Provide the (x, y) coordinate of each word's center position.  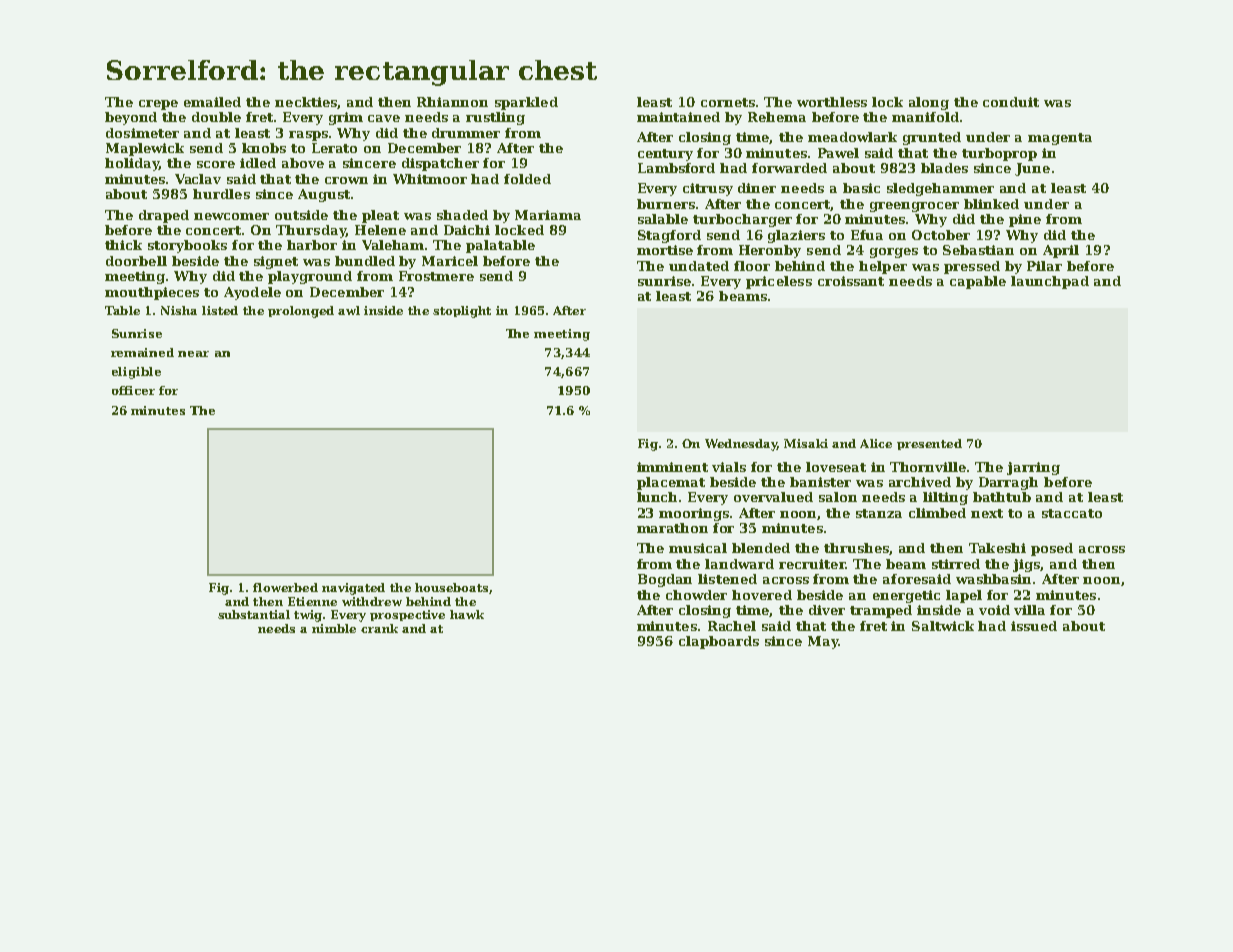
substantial (254, 614)
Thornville (928, 467)
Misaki (806, 443)
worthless (832, 102)
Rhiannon (452, 102)
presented (929, 444)
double (216, 117)
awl (349, 310)
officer (133, 390)
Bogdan (665, 580)
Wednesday (741, 445)
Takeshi (997, 548)
